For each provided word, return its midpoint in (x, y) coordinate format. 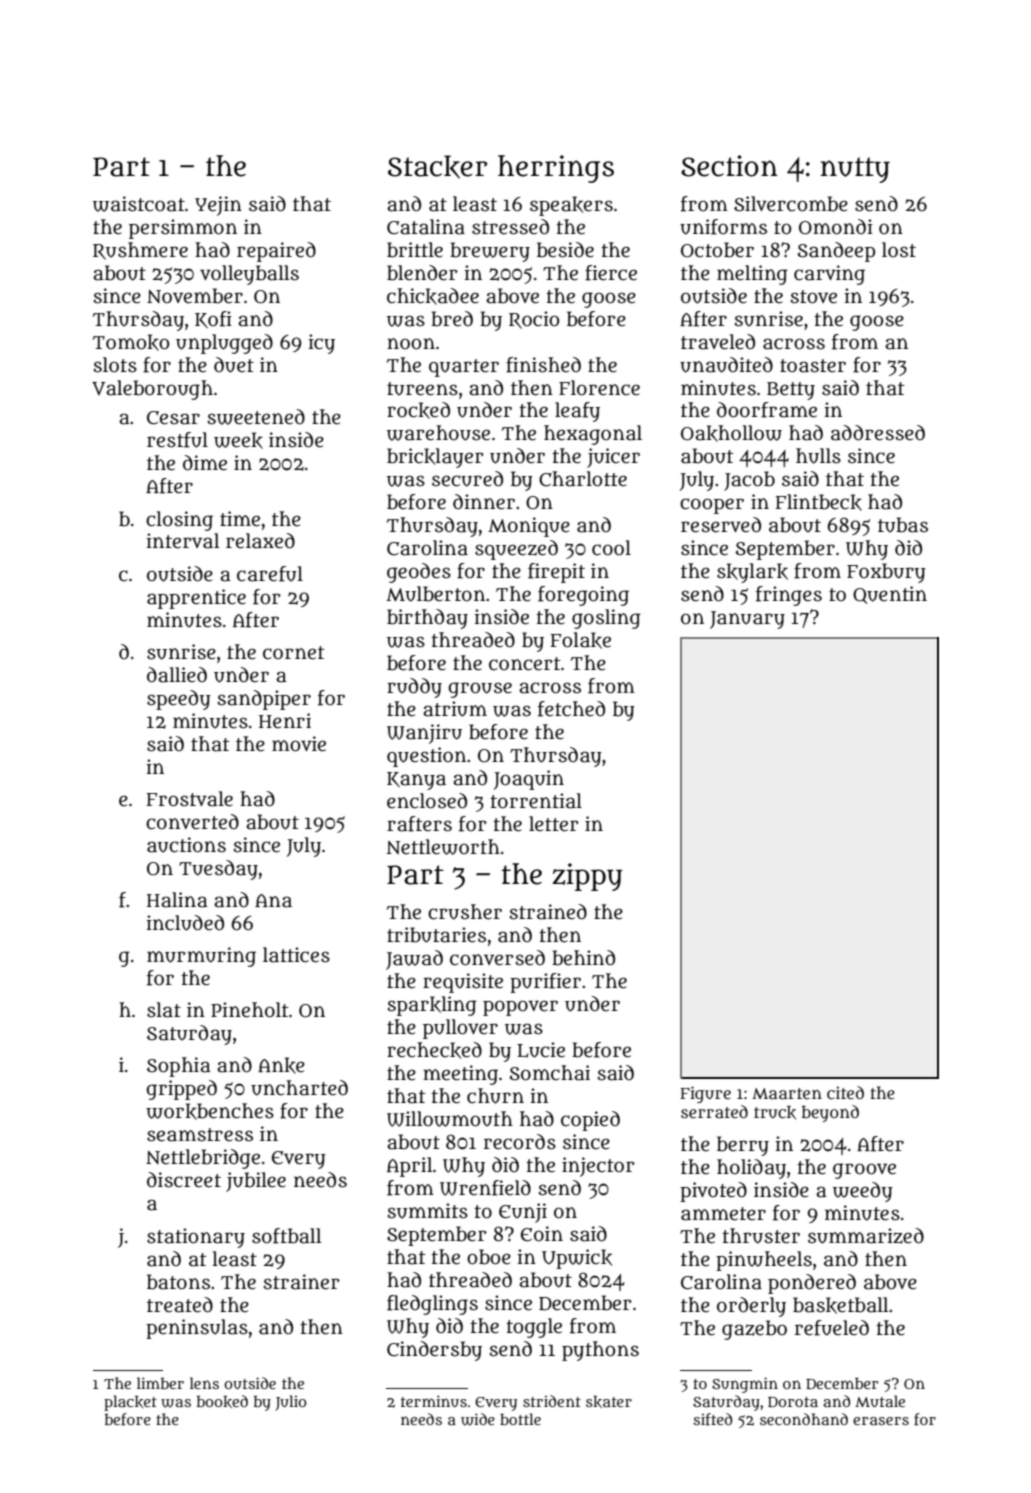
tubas (903, 525)
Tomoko (131, 342)
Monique (529, 527)
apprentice (196, 599)
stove (814, 297)
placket (130, 1403)
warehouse (438, 433)
